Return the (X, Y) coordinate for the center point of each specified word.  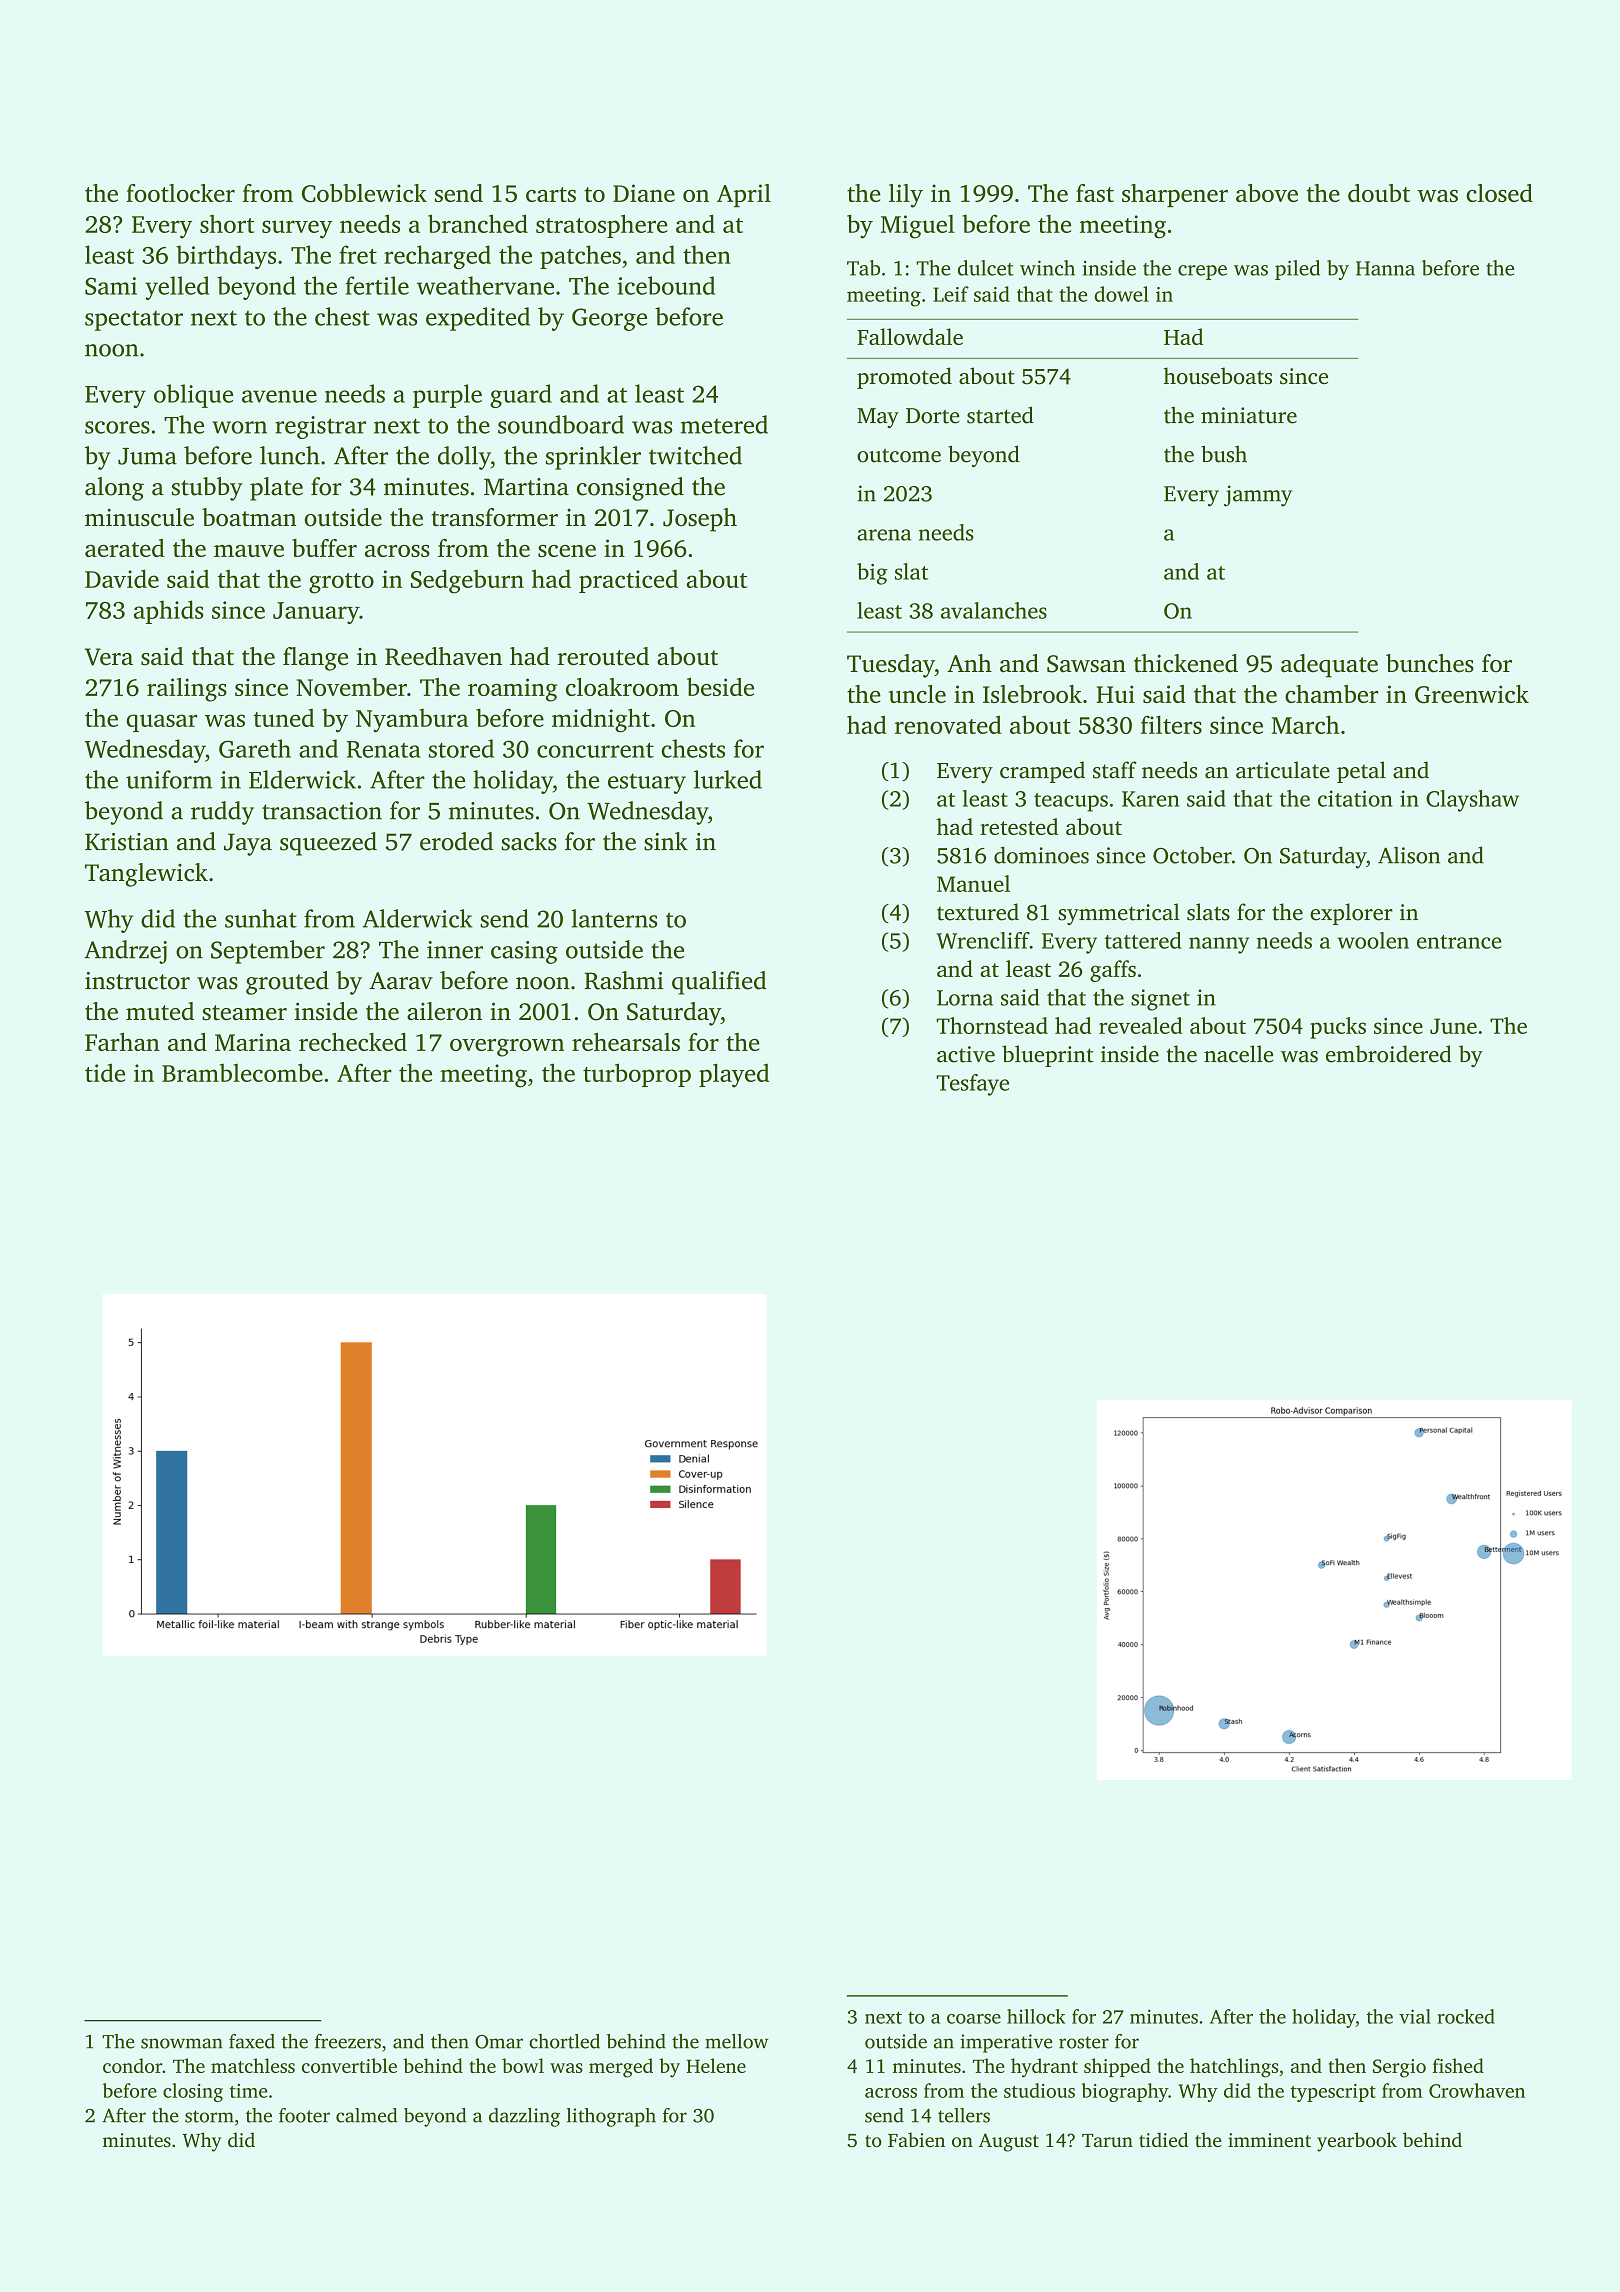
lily (906, 196)
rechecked (353, 1042)
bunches (1430, 663)
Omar (499, 2042)
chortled (564, 2041)
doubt (1379, 193)
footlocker (180, 193)
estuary (647, 783)
